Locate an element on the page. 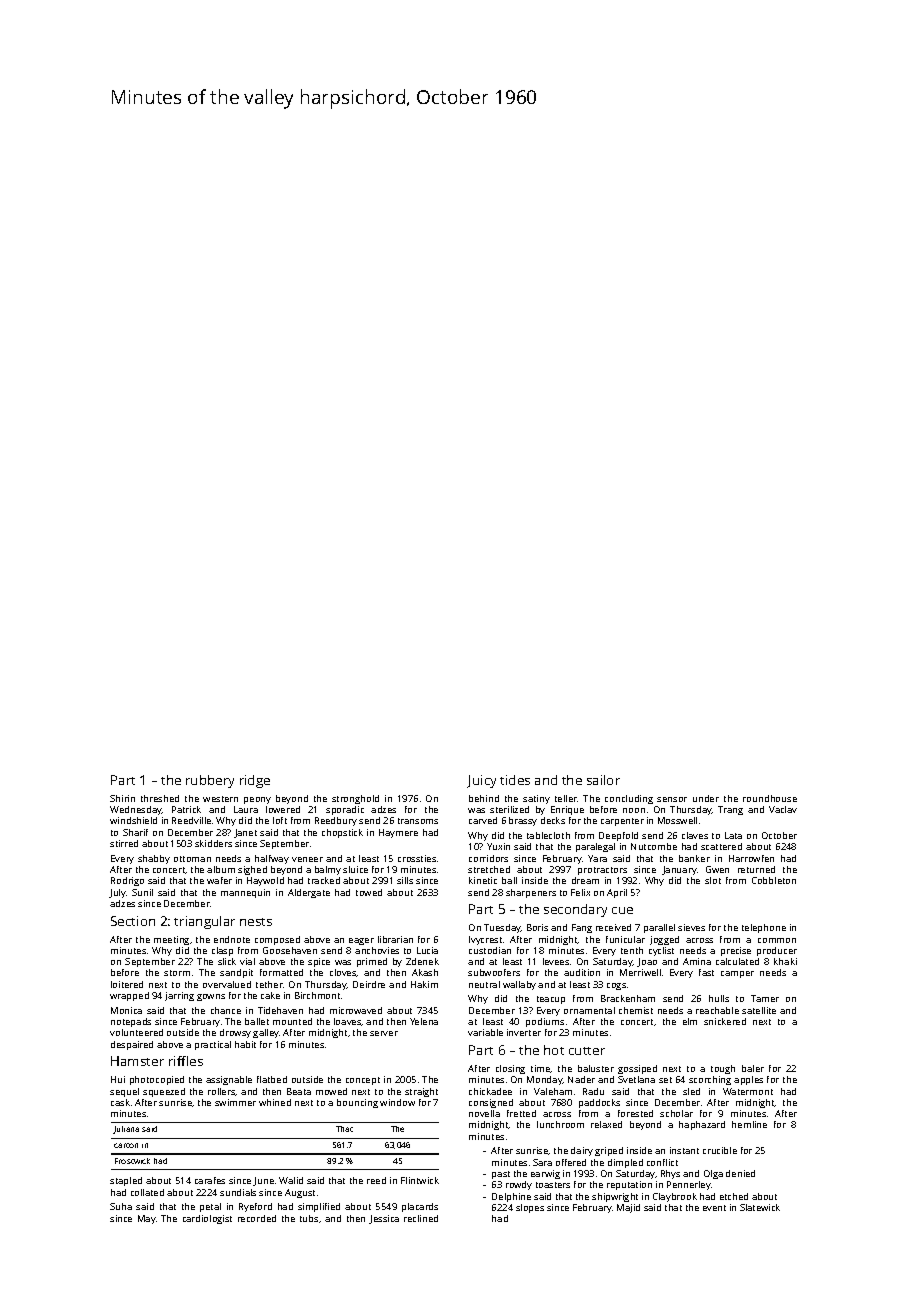 The width and height of the page is (908, 1316). Slatewick is located at coordinates (760, 1207).
